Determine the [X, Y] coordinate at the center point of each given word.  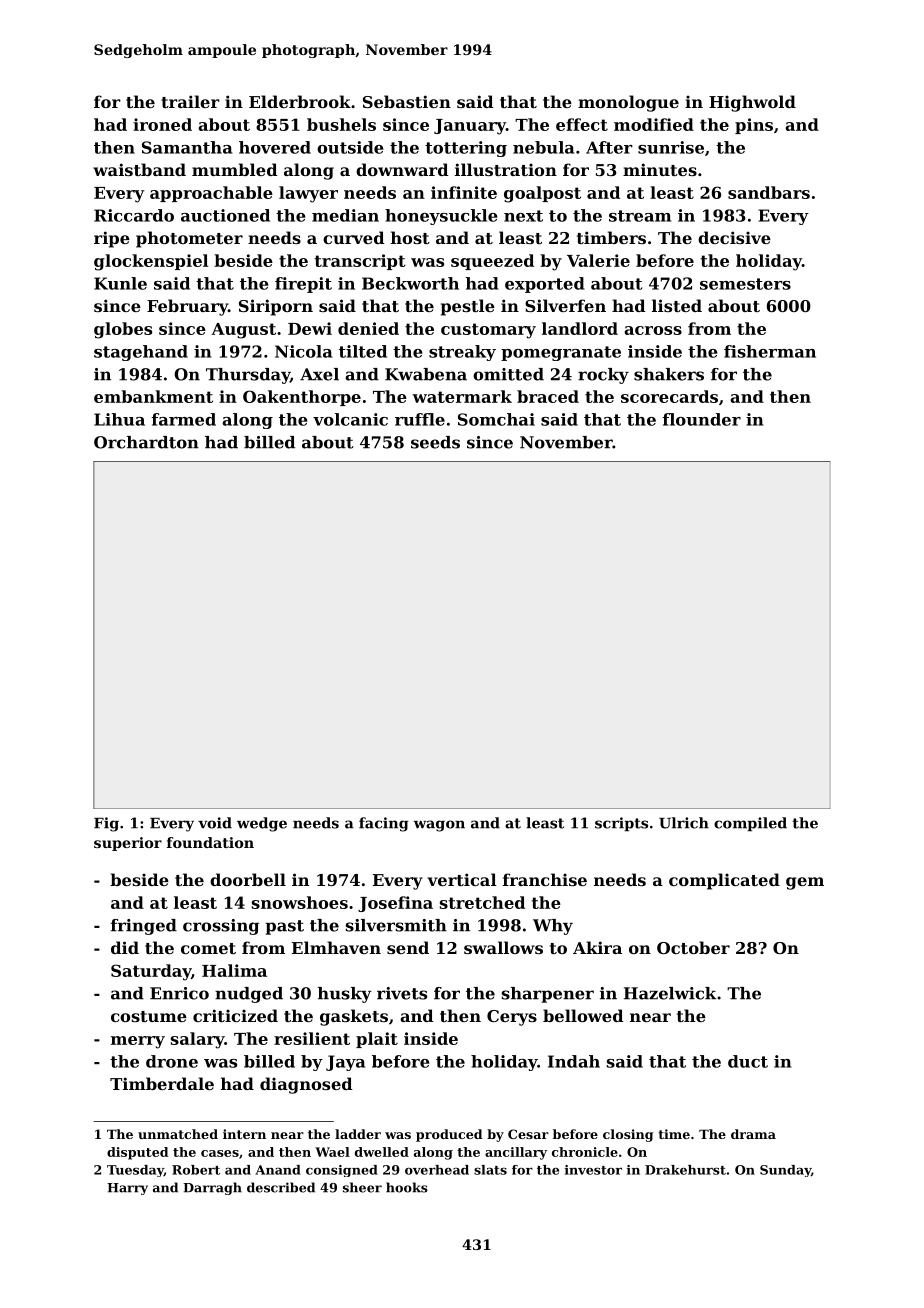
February [187, 307]
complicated [724, 881]
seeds [435, 442]
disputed [138, 1153]
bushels [341, 124]
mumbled [235, 169]
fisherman [770, 351]
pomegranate [561, 353]
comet [208, 948]
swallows [503, 947]
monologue [628, 103]
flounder [702, 419]
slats [490, 1170]
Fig [106, 824]
